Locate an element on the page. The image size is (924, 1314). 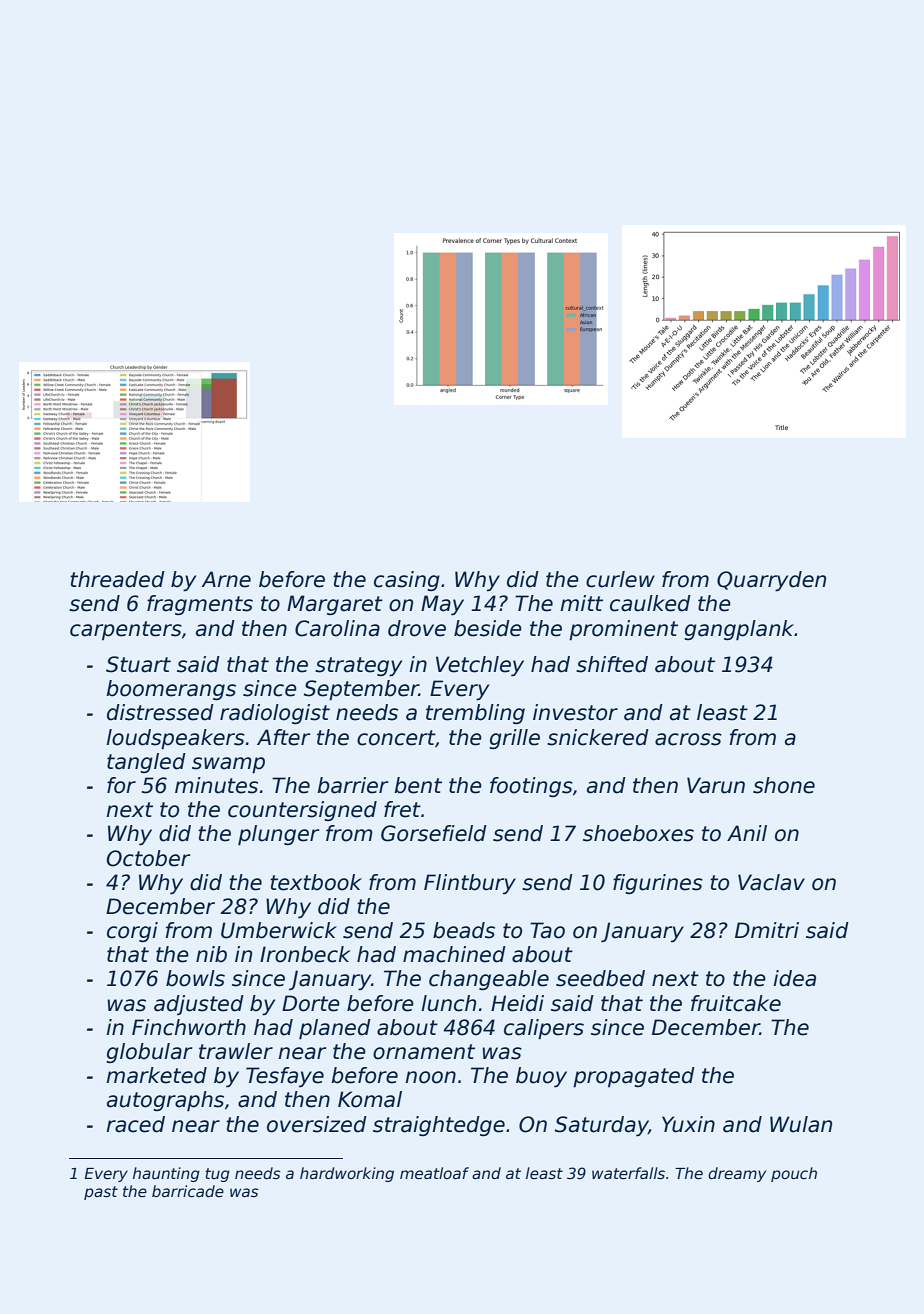
fragments is located at coordinates (200, 605).
